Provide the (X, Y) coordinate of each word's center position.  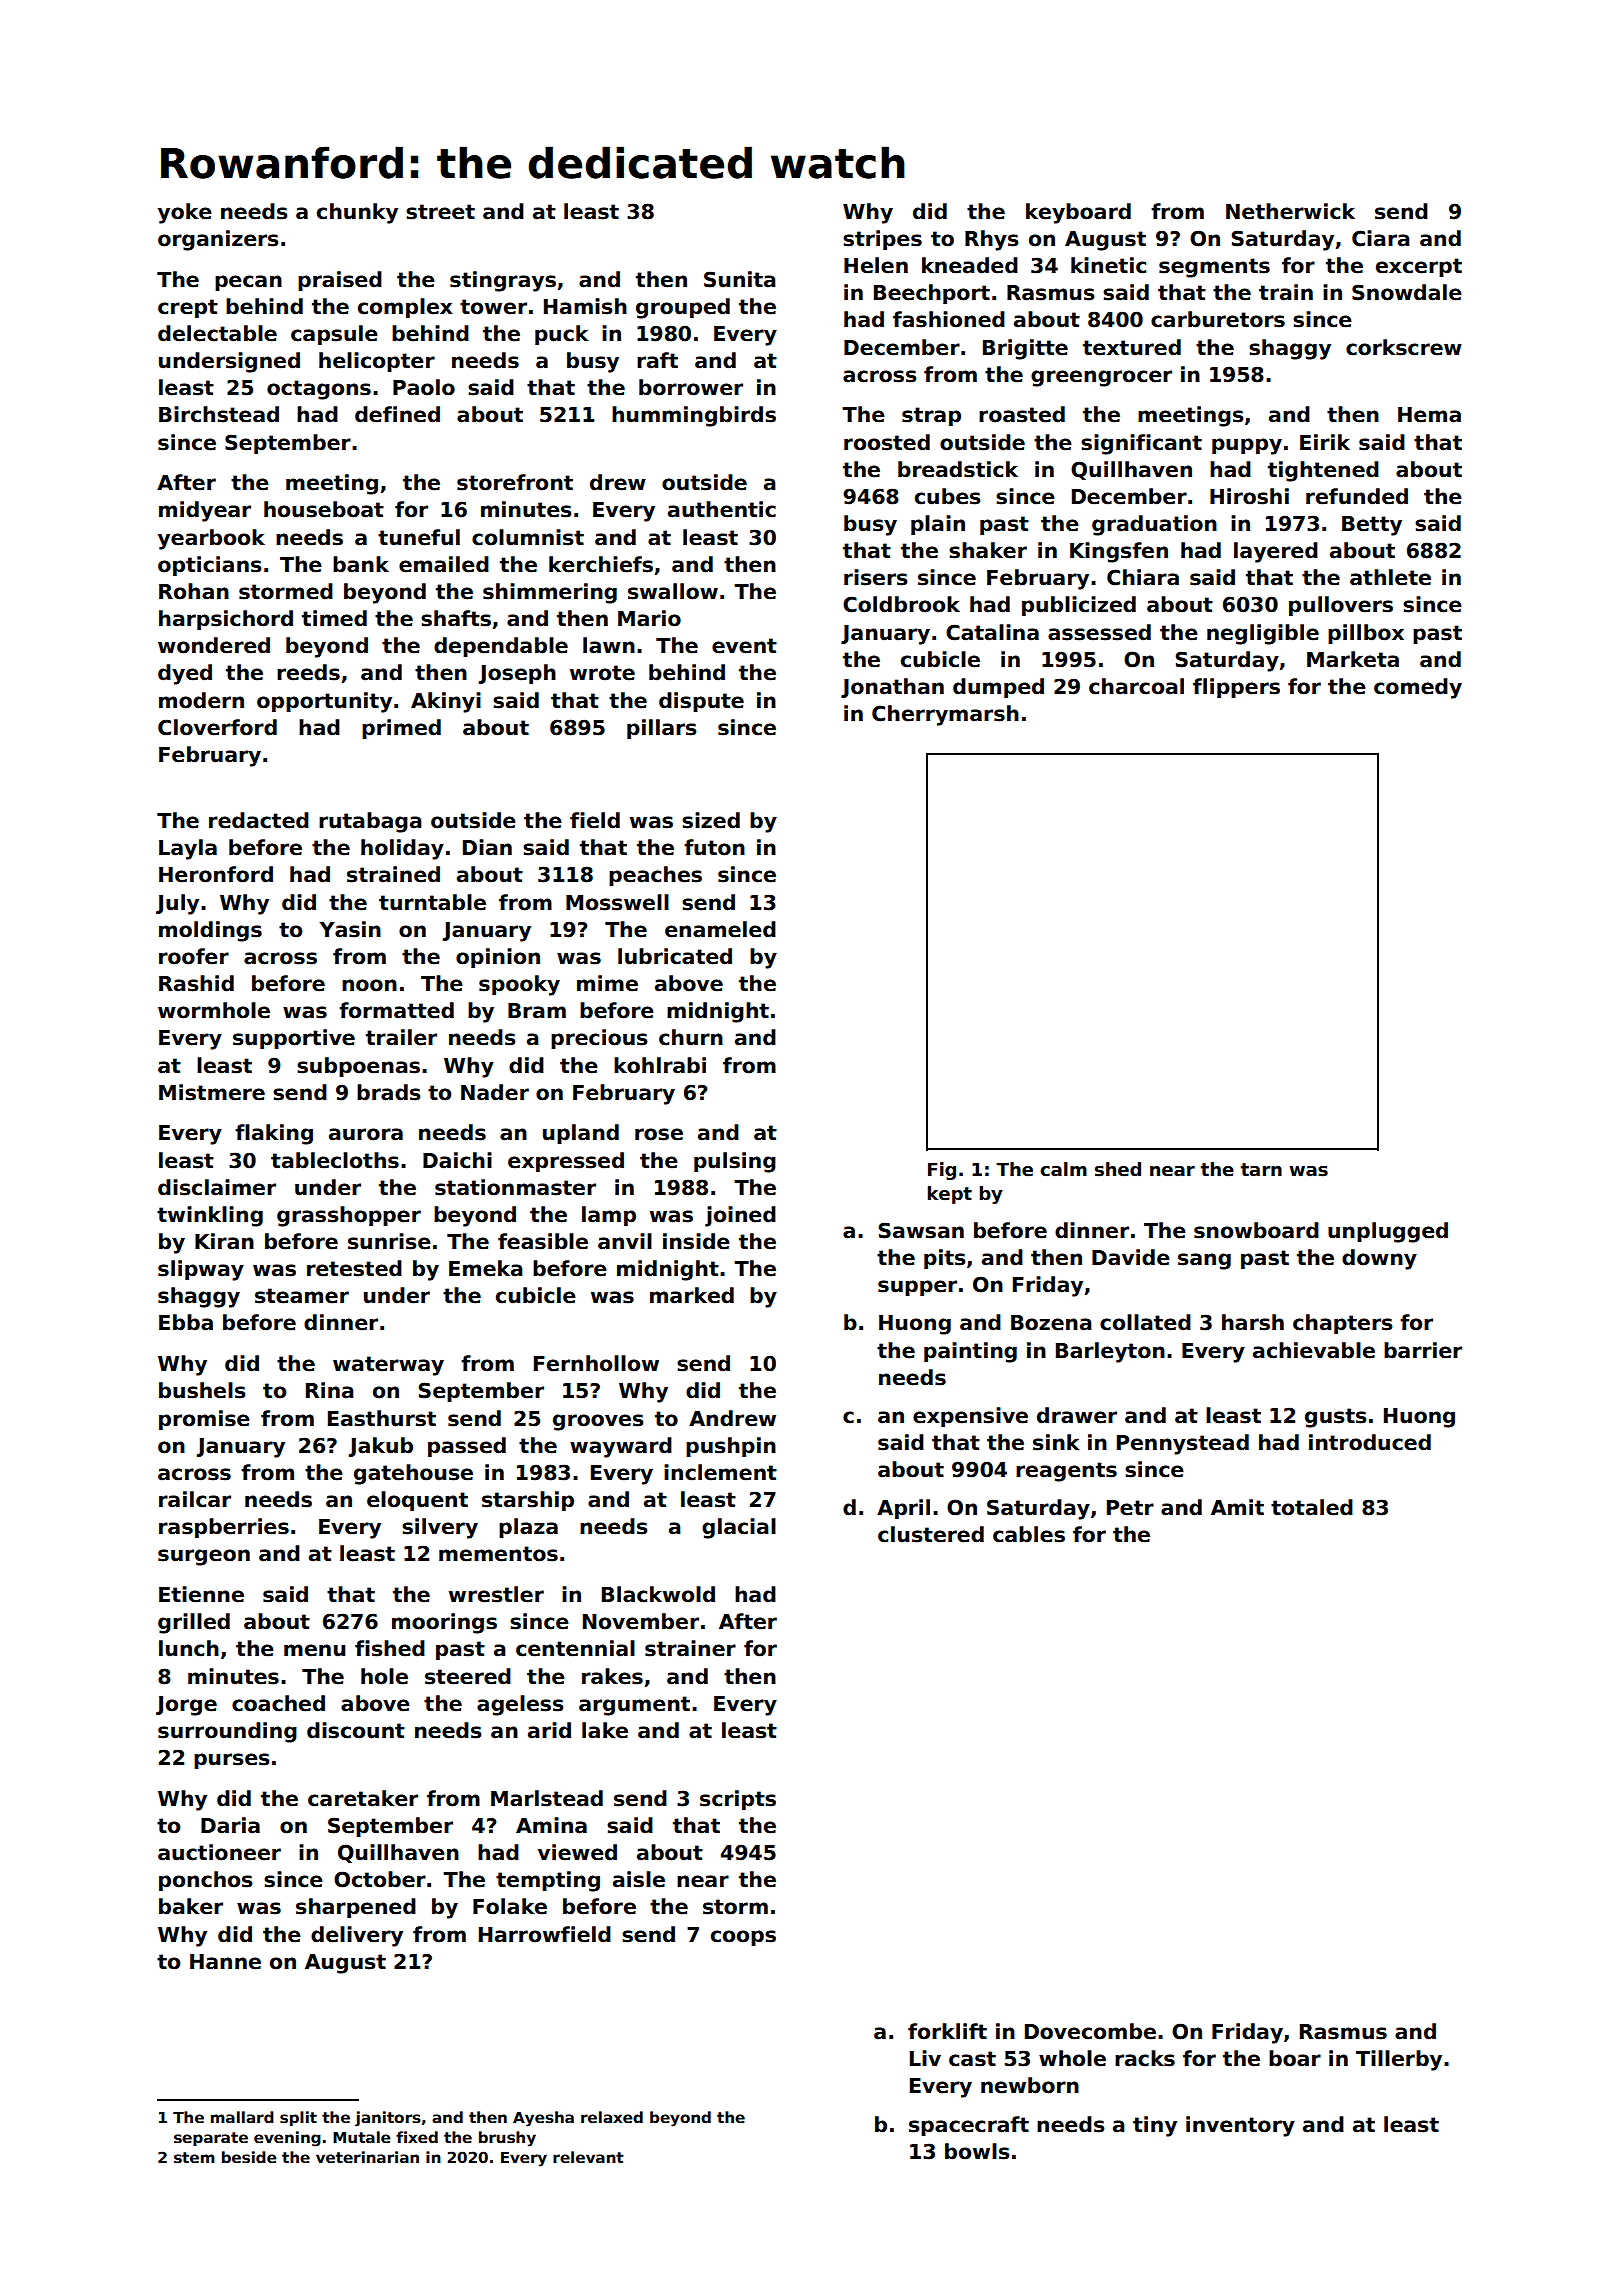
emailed (444, 564)
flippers (1236, 688)
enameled (720, 929)
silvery (440, 1528)
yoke (185, 213)
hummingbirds (694, 416)
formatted (396, 1010)
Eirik (1325, 442)
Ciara (1381, 238)
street (440, 212)
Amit (1237, 1507)
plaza (528, 1528)
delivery (357, 1936)
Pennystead (1183, 1444)
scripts (738, 1800)
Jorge (186, 1706)
